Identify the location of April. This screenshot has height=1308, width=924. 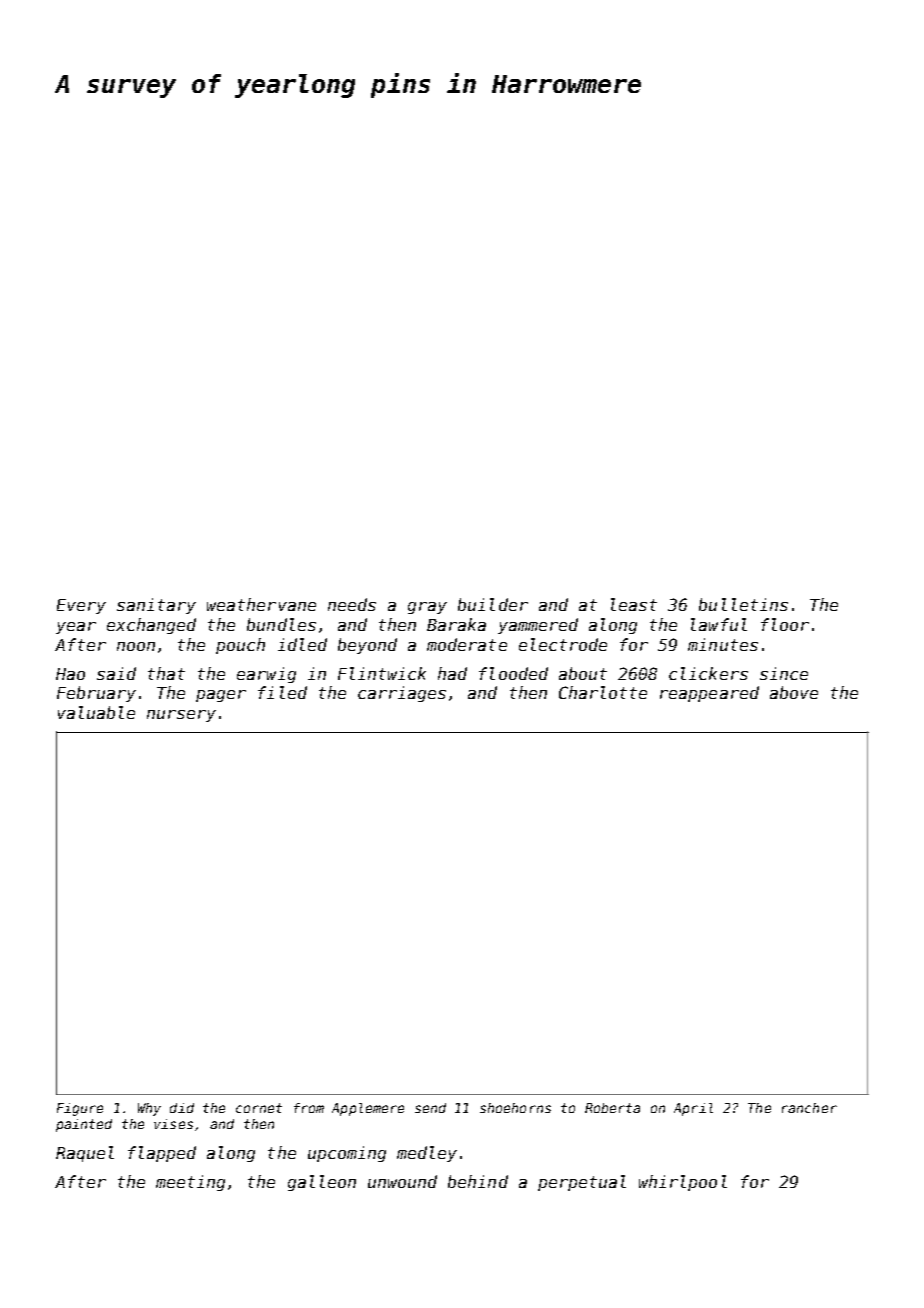
(693, 1109).
